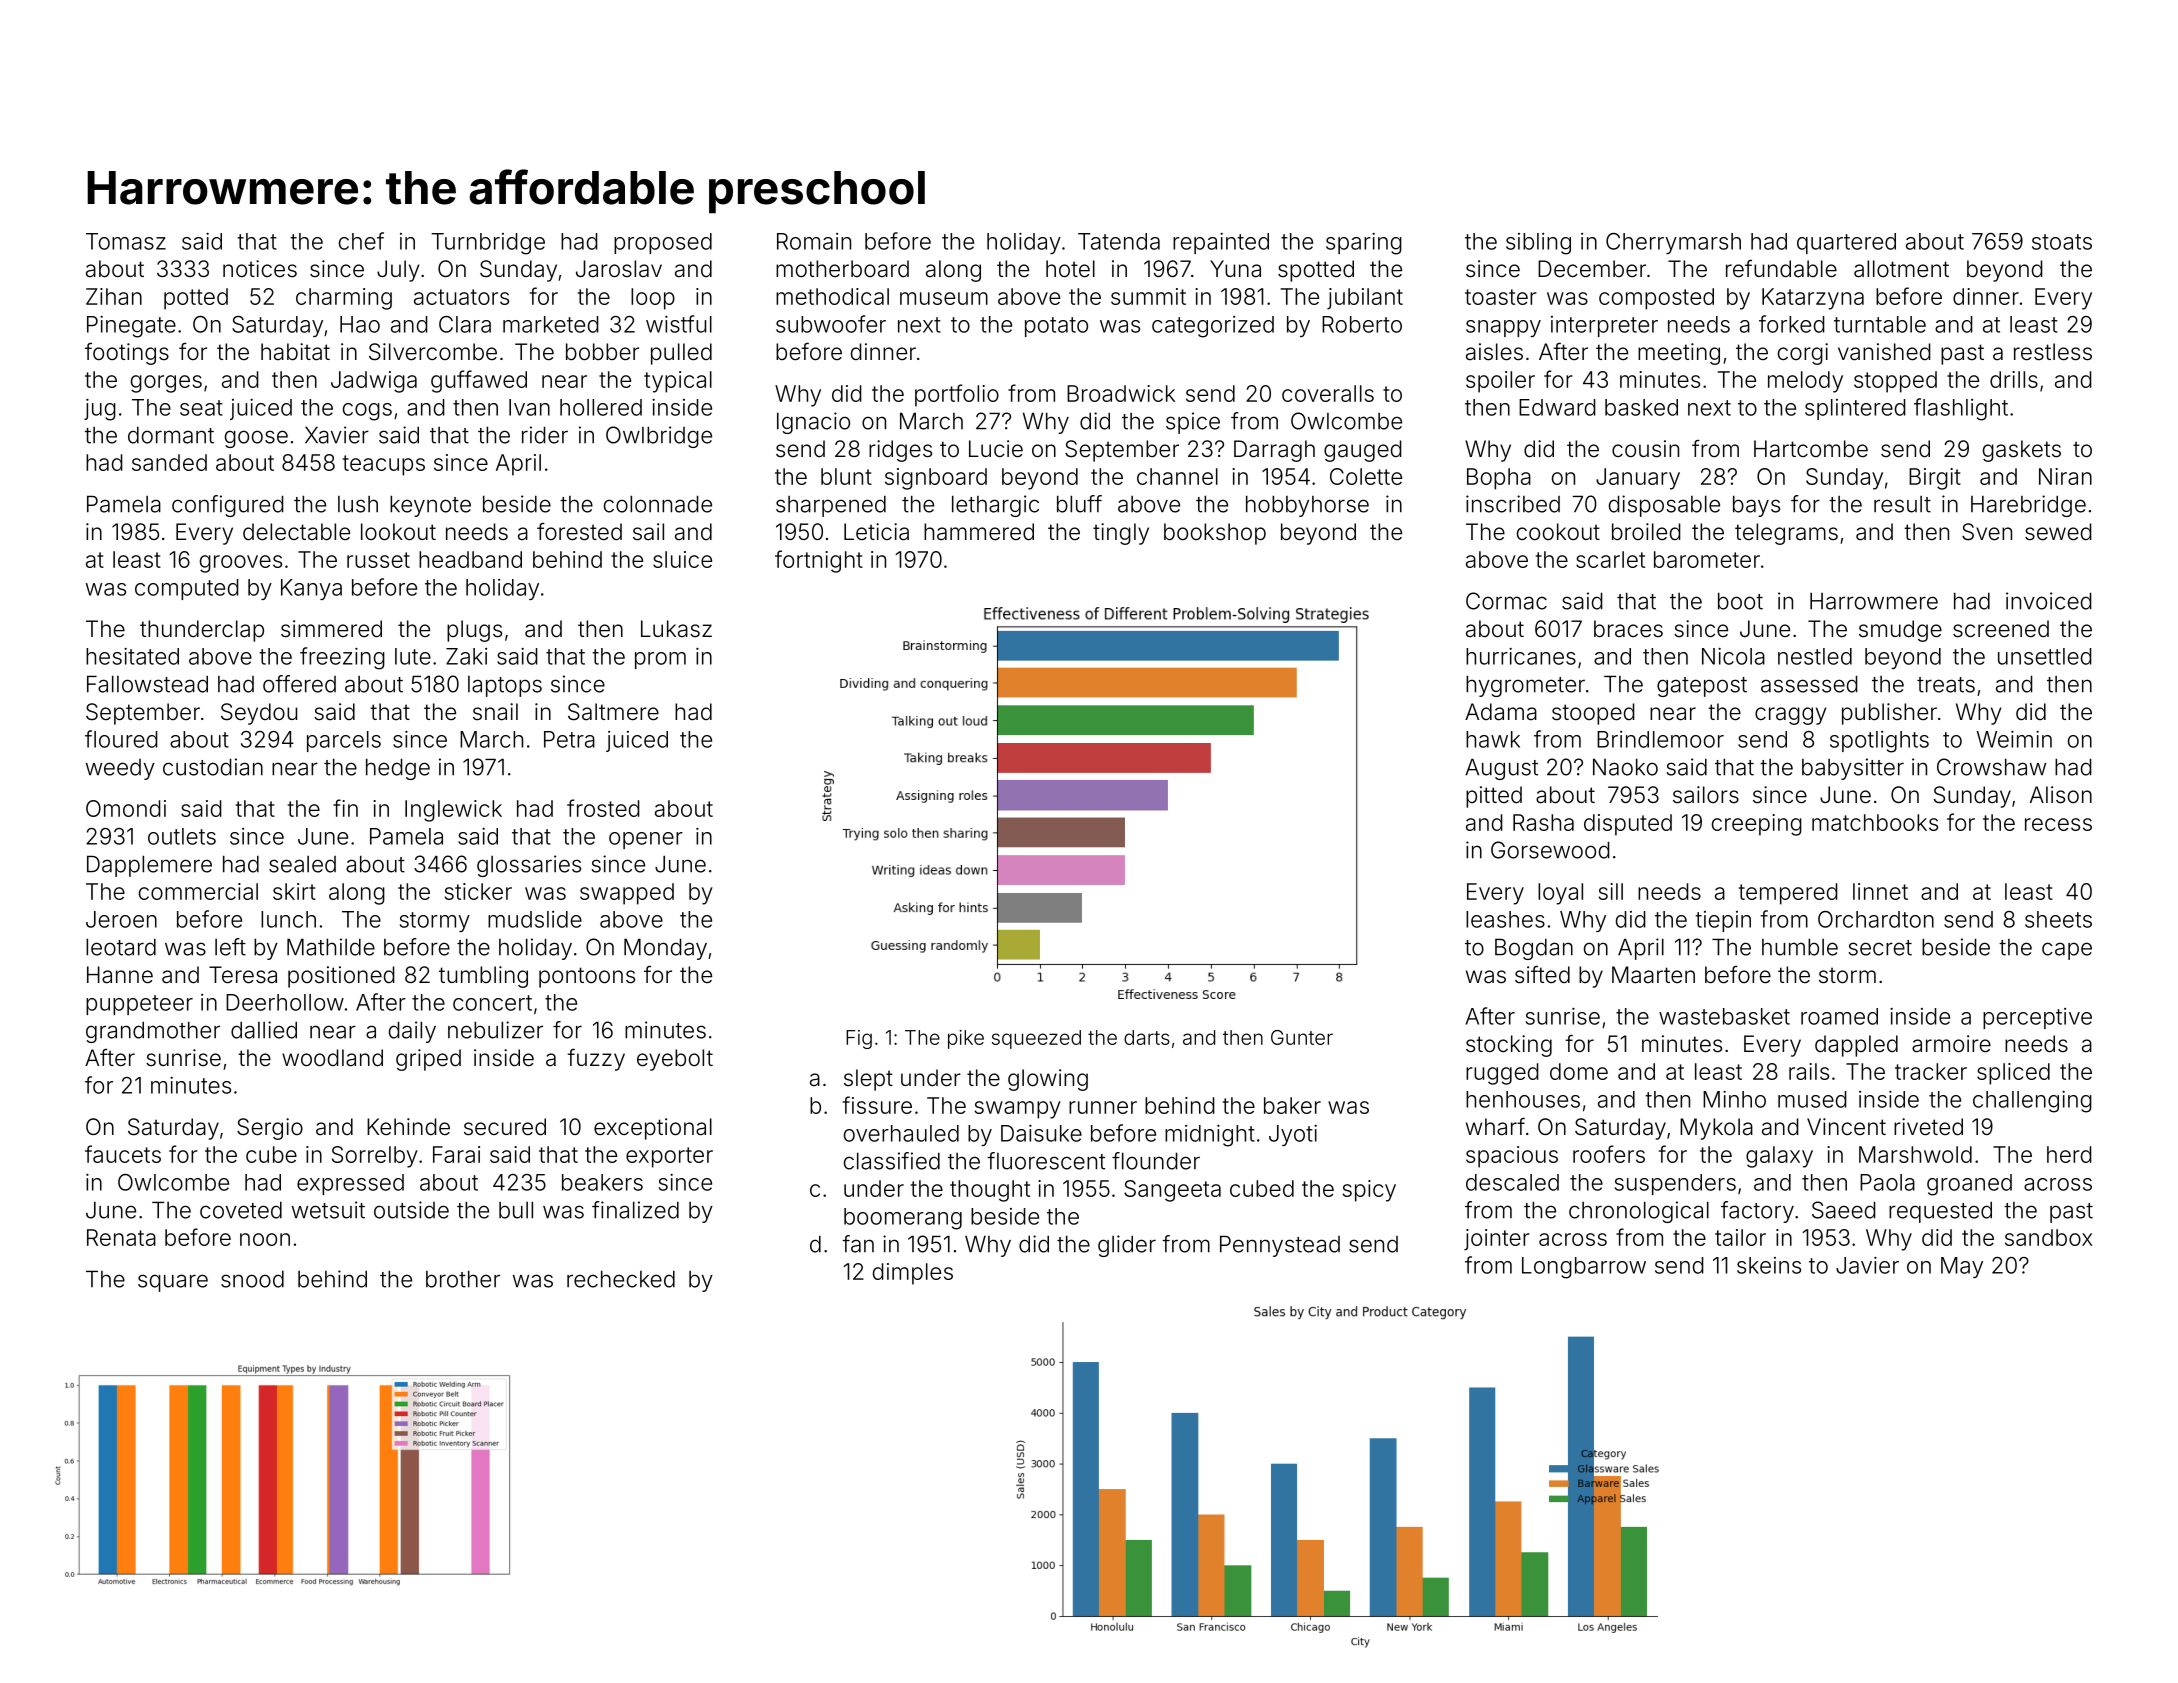 This screenshot has height=1683, width=2178. What do you see at coordinates (903, 1219) in the screenshot?
I see `boomerang` at bounding box center [903, 1219].
